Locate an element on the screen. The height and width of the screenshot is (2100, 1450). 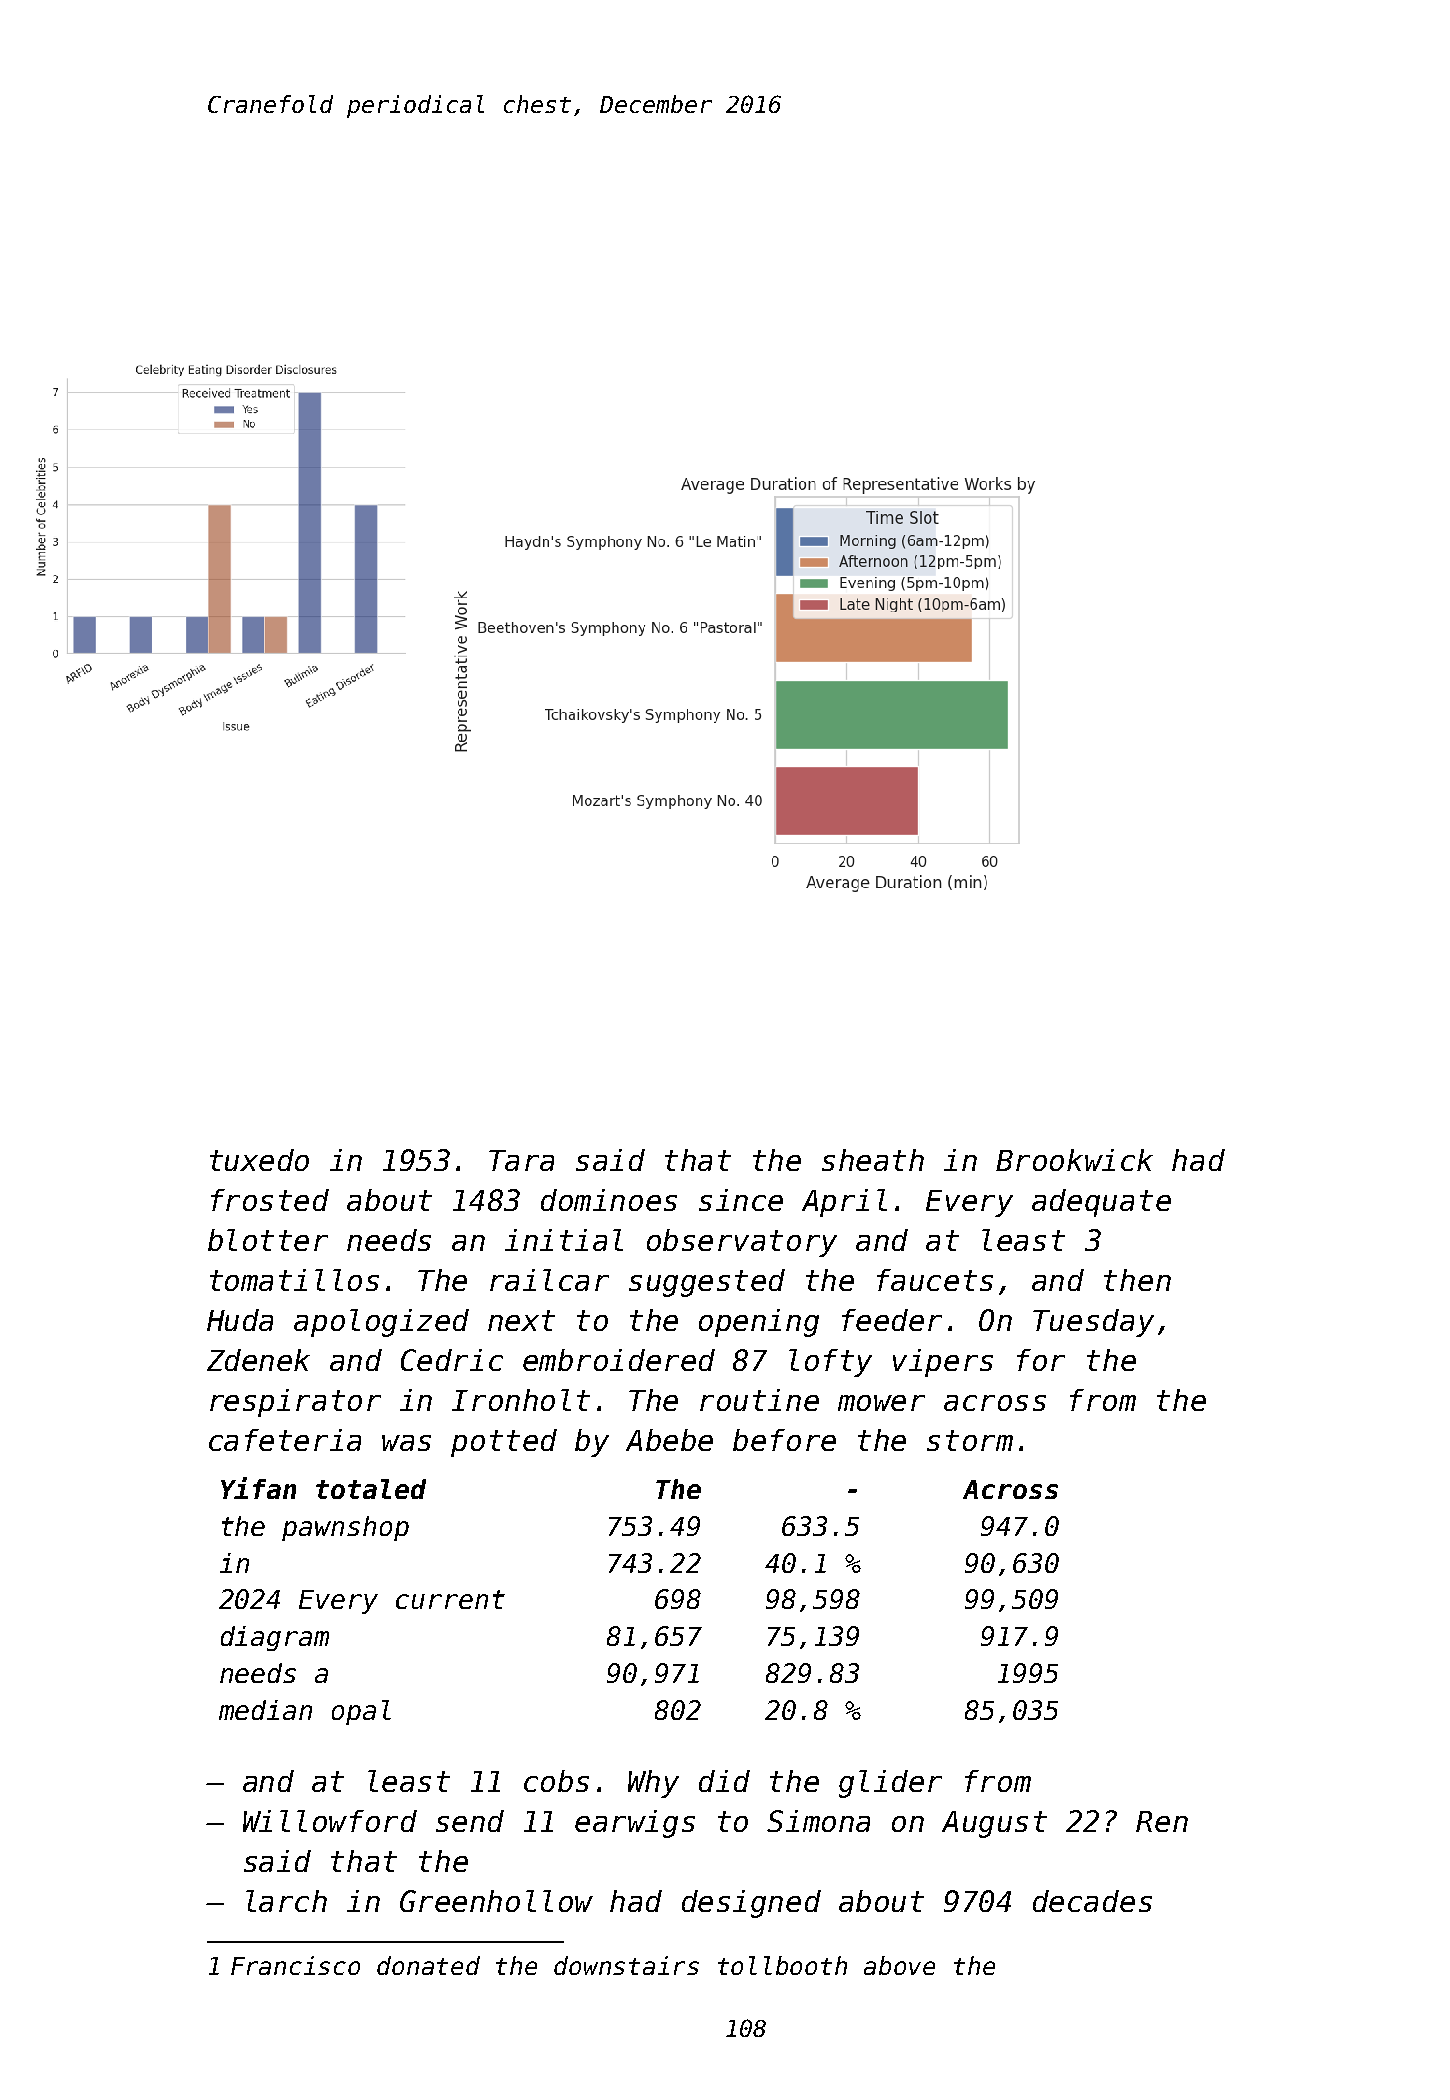
apologized is located at coordinates (381, 1323).
